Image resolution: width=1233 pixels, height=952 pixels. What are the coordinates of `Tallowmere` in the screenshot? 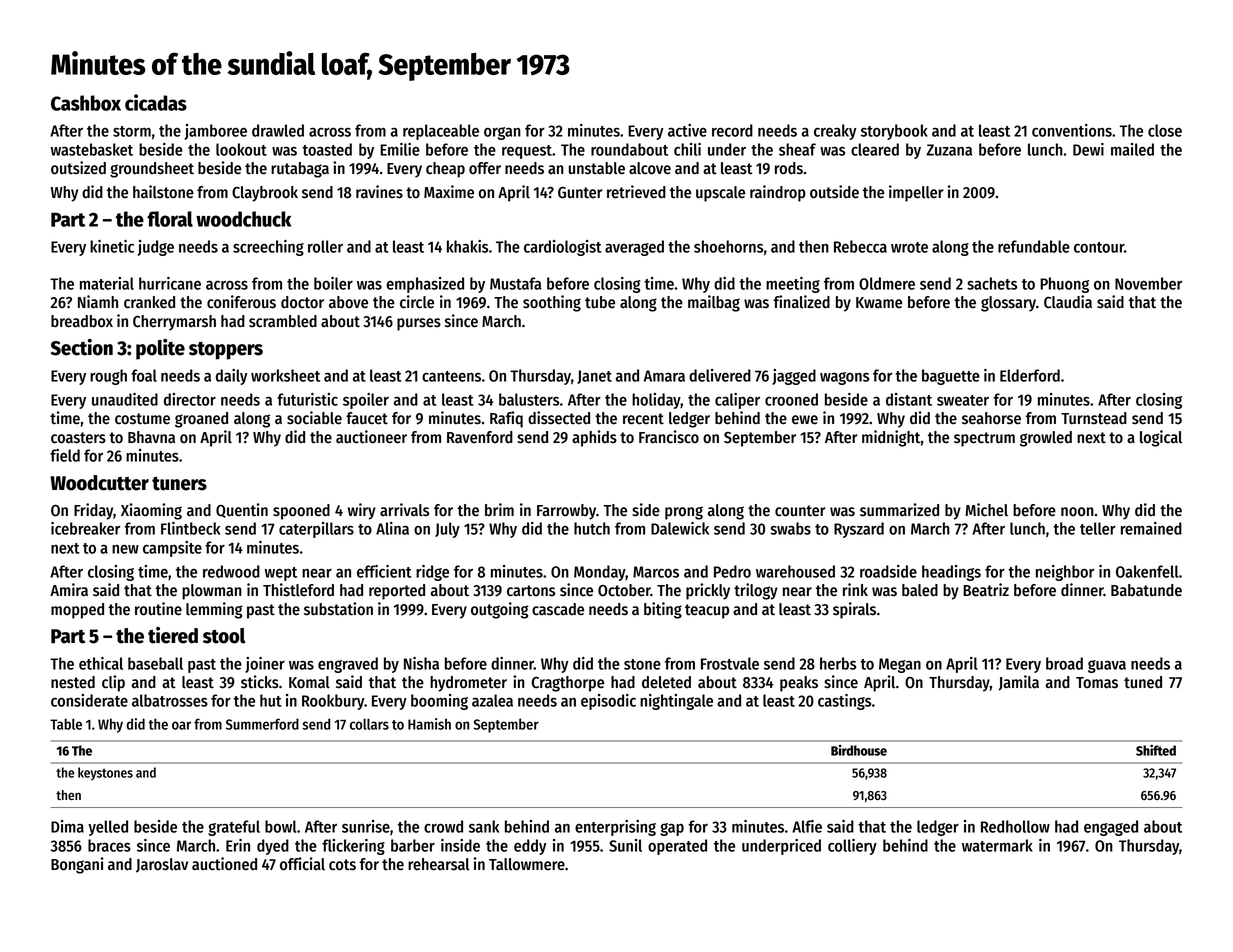 It's located at (527, 864).
